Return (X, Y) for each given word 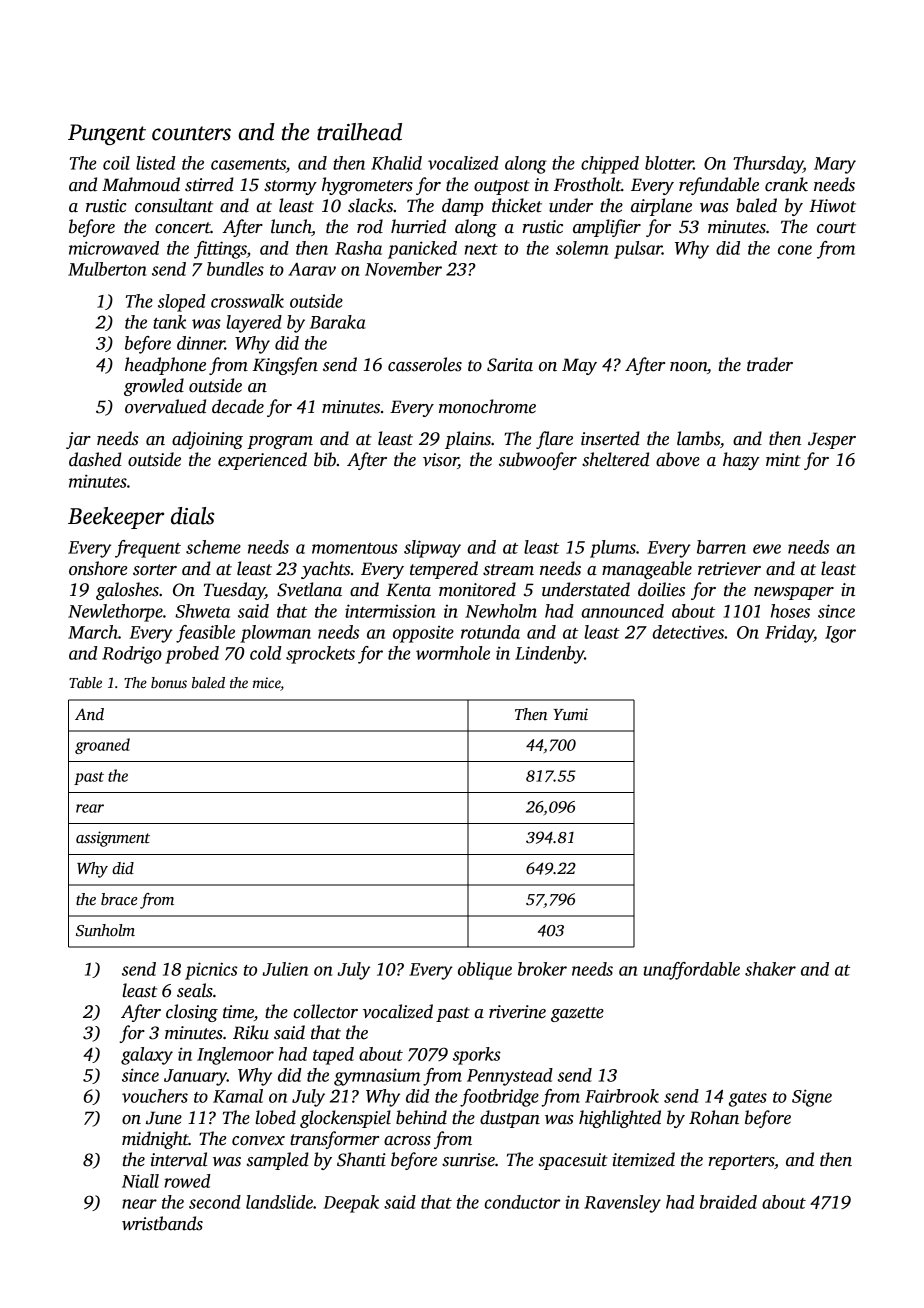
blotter (669, 163)
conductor (522, 1202)
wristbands (162, 1223)
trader (770, 364)
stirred (209, 184)
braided (728, 1202)
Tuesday (234, 591)
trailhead (359, 132)
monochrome (487, 406)
